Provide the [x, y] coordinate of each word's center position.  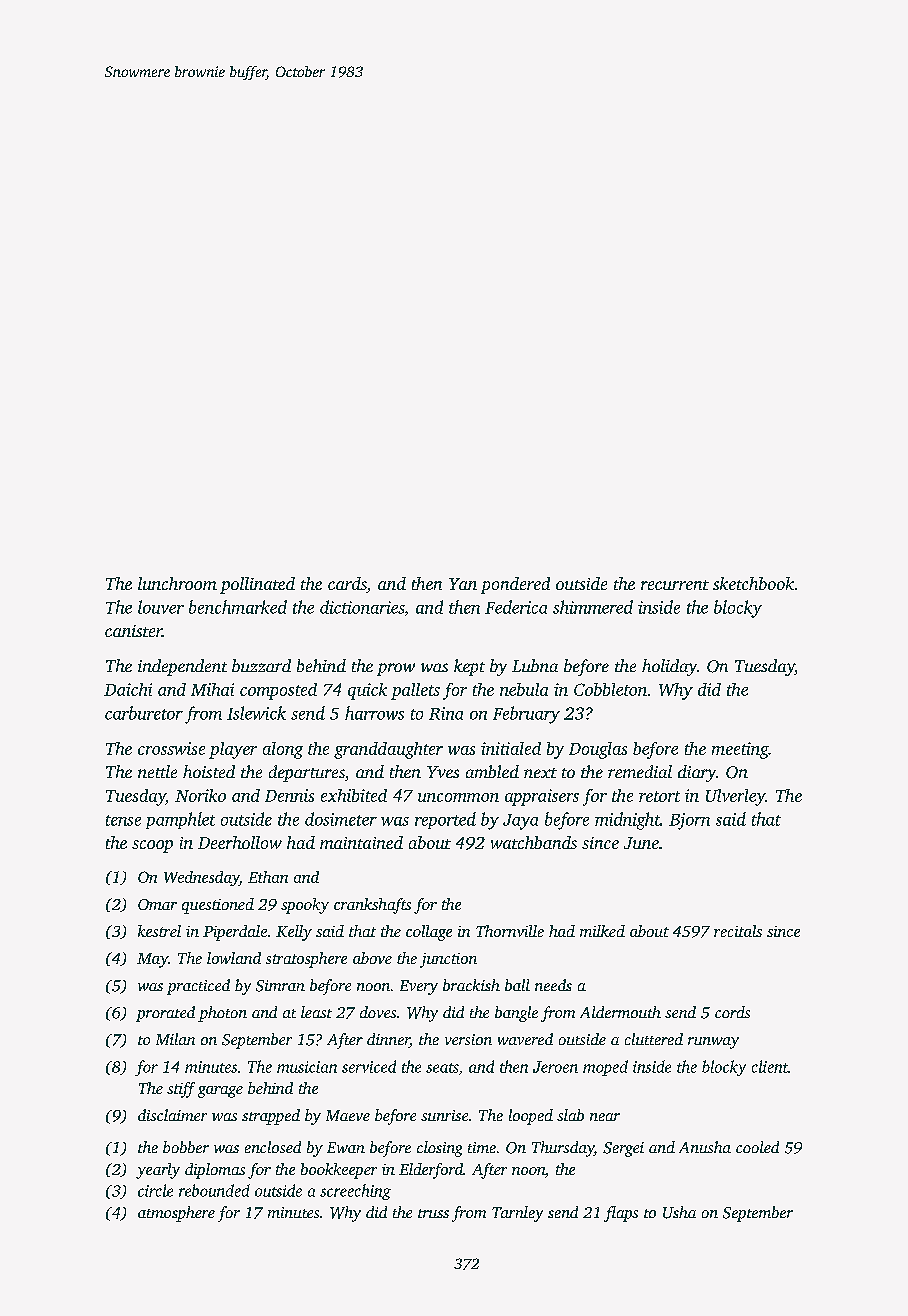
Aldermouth [620, 1012]
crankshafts [372, 906]
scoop [152, 846]
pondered [515, 585]
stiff [181, 1090]
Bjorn [689, 821]
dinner [388, 1040]
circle [155, 1190]
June [641, 843]
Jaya [520, 822]
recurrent [675, 585]
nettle [157, 771]
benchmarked [238, 607]
